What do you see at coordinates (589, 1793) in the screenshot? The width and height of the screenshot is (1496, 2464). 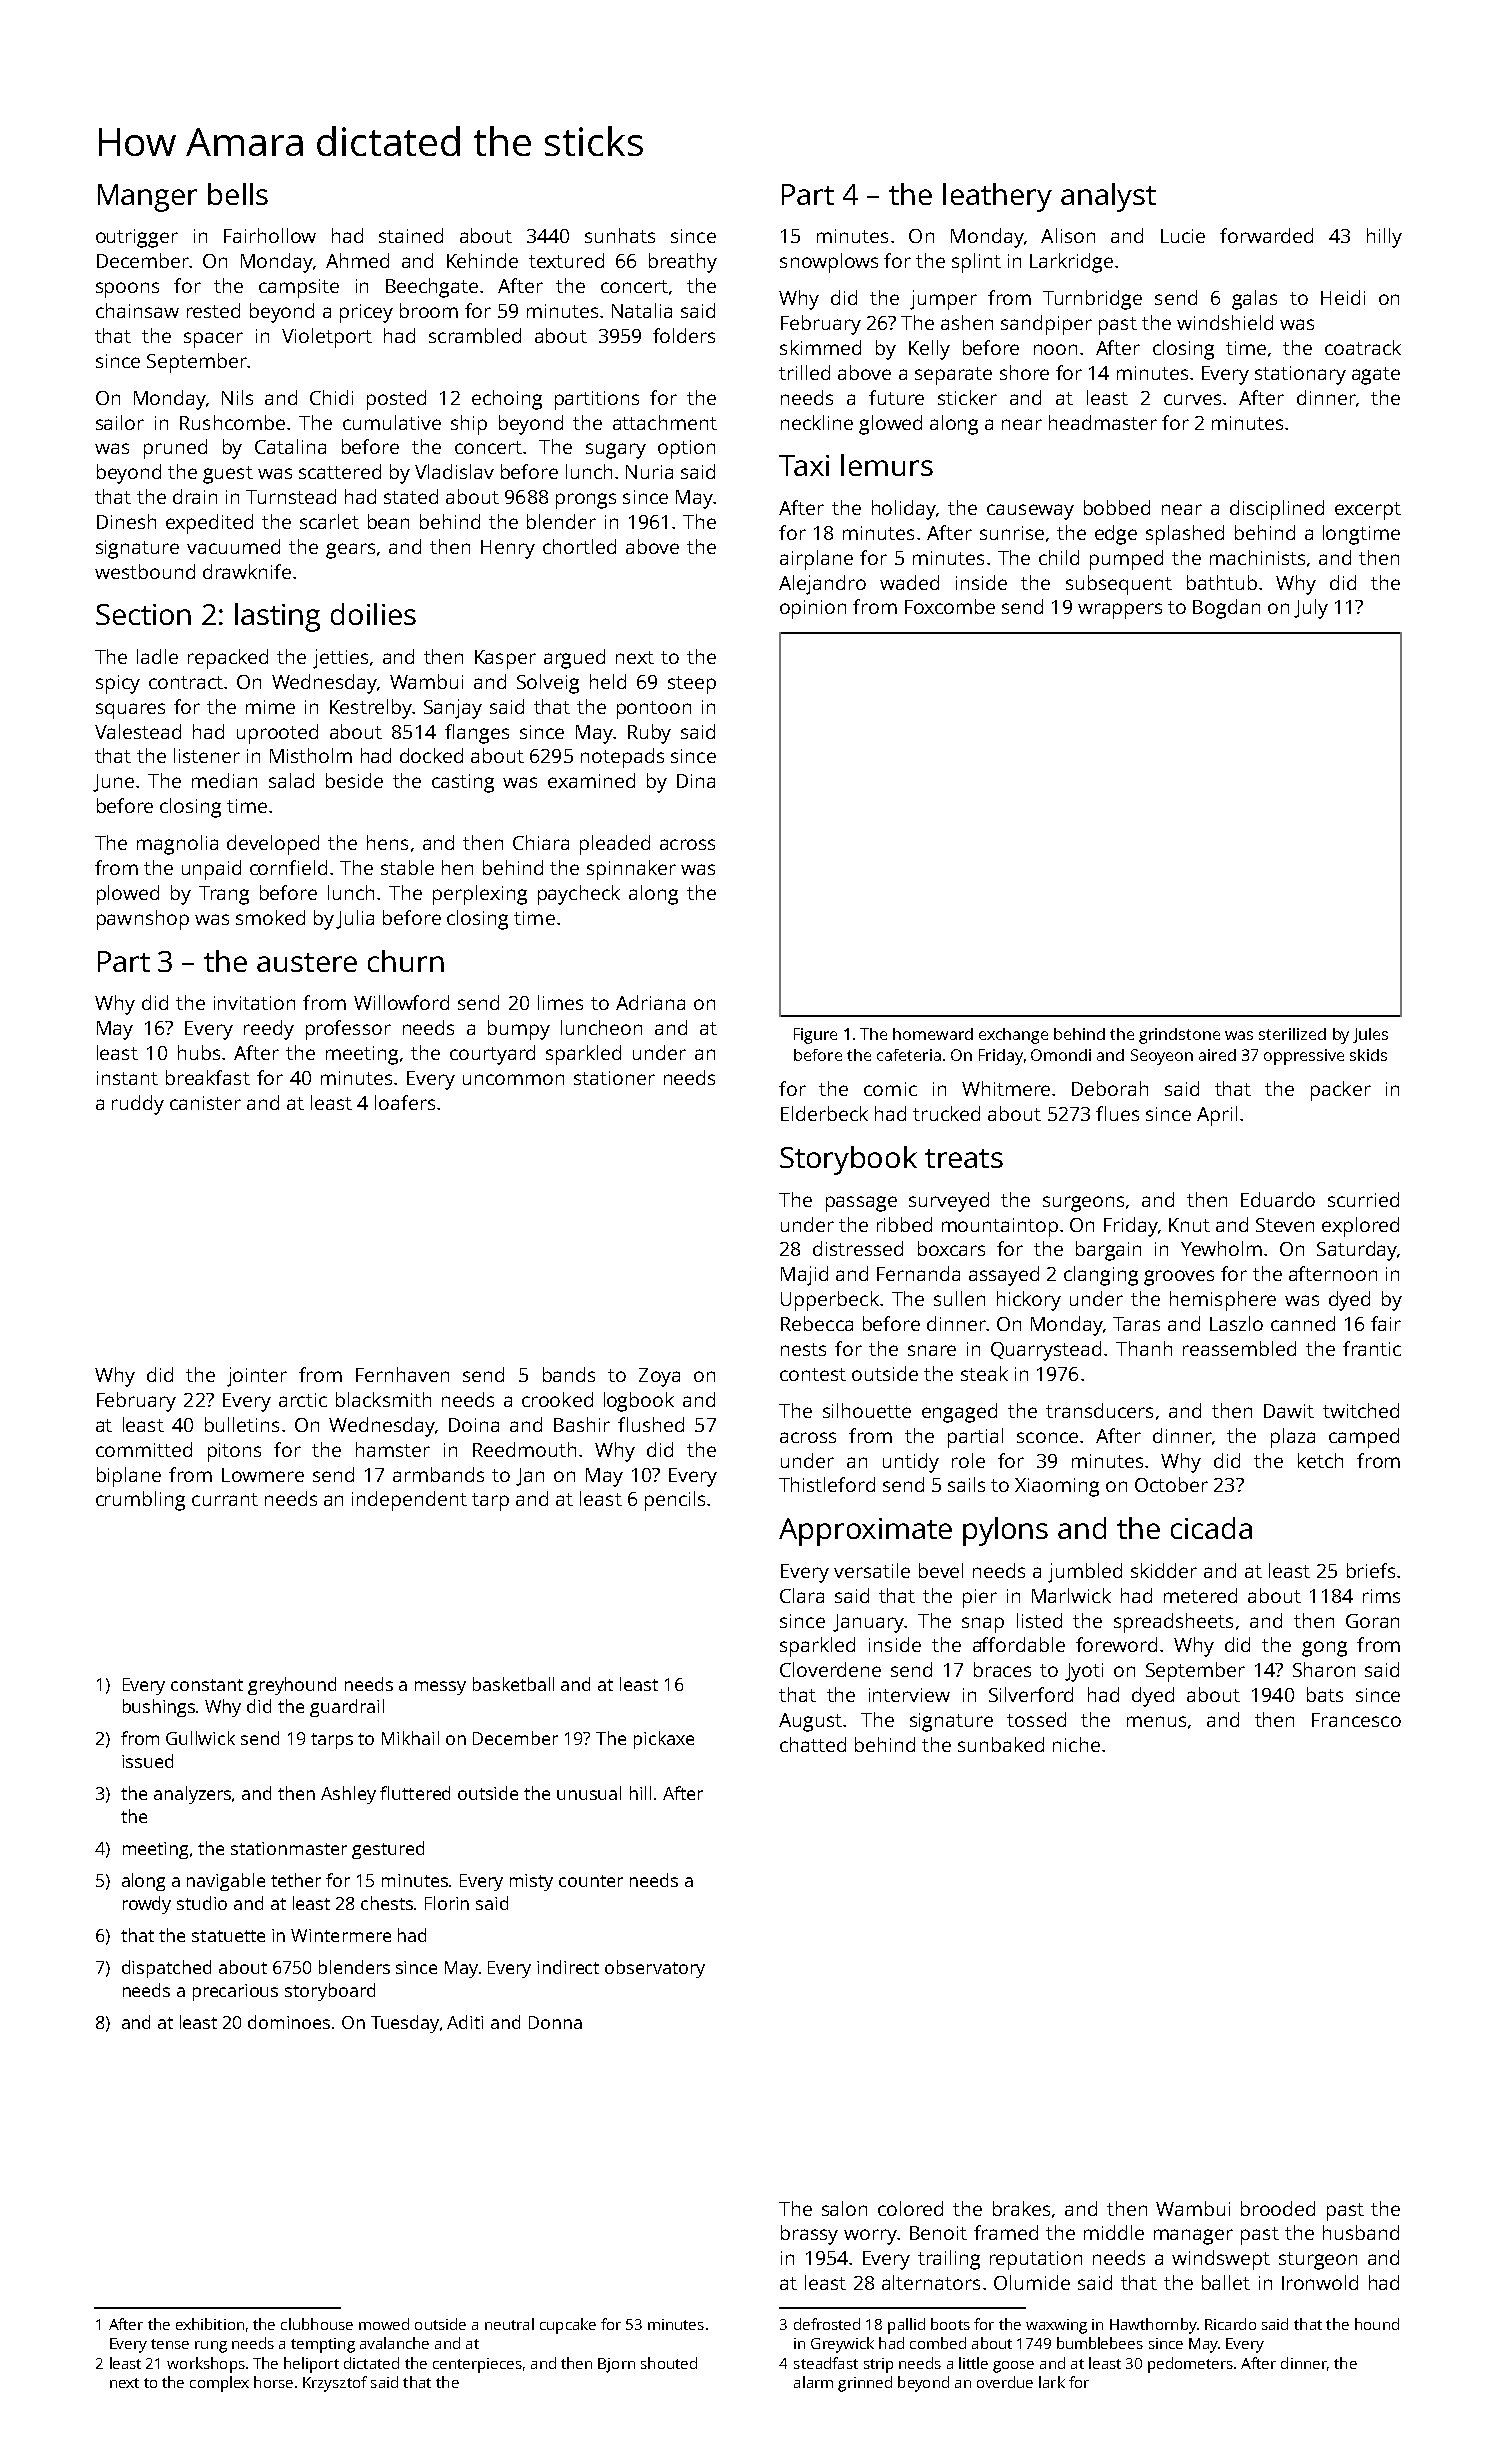 I see `unusual` at bounding box center [589, 1793].
